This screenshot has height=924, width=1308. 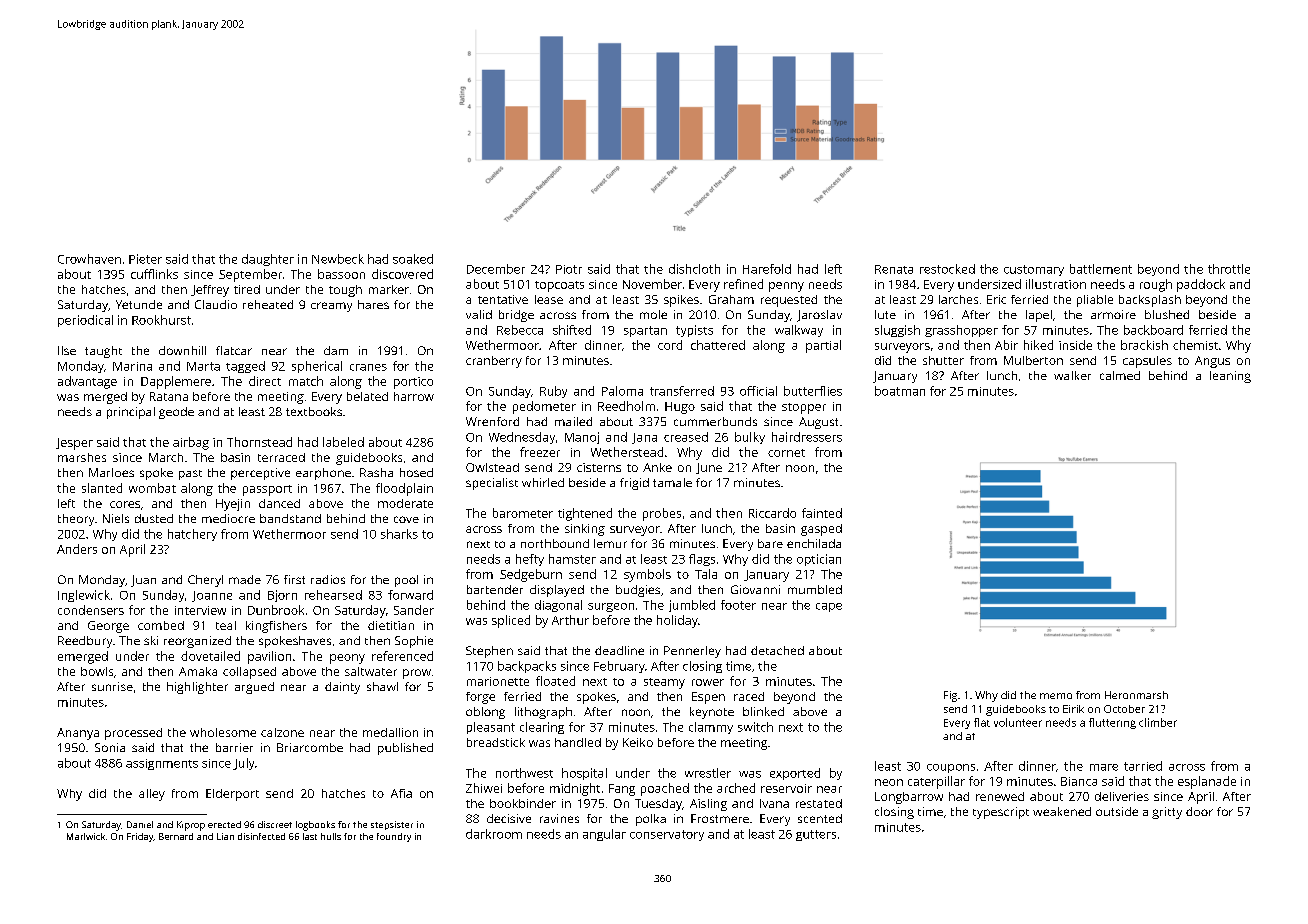 What do you see at coordinates (822, 513) in the screenshot?
I see `fainted` at bounding box center [822, 513].
